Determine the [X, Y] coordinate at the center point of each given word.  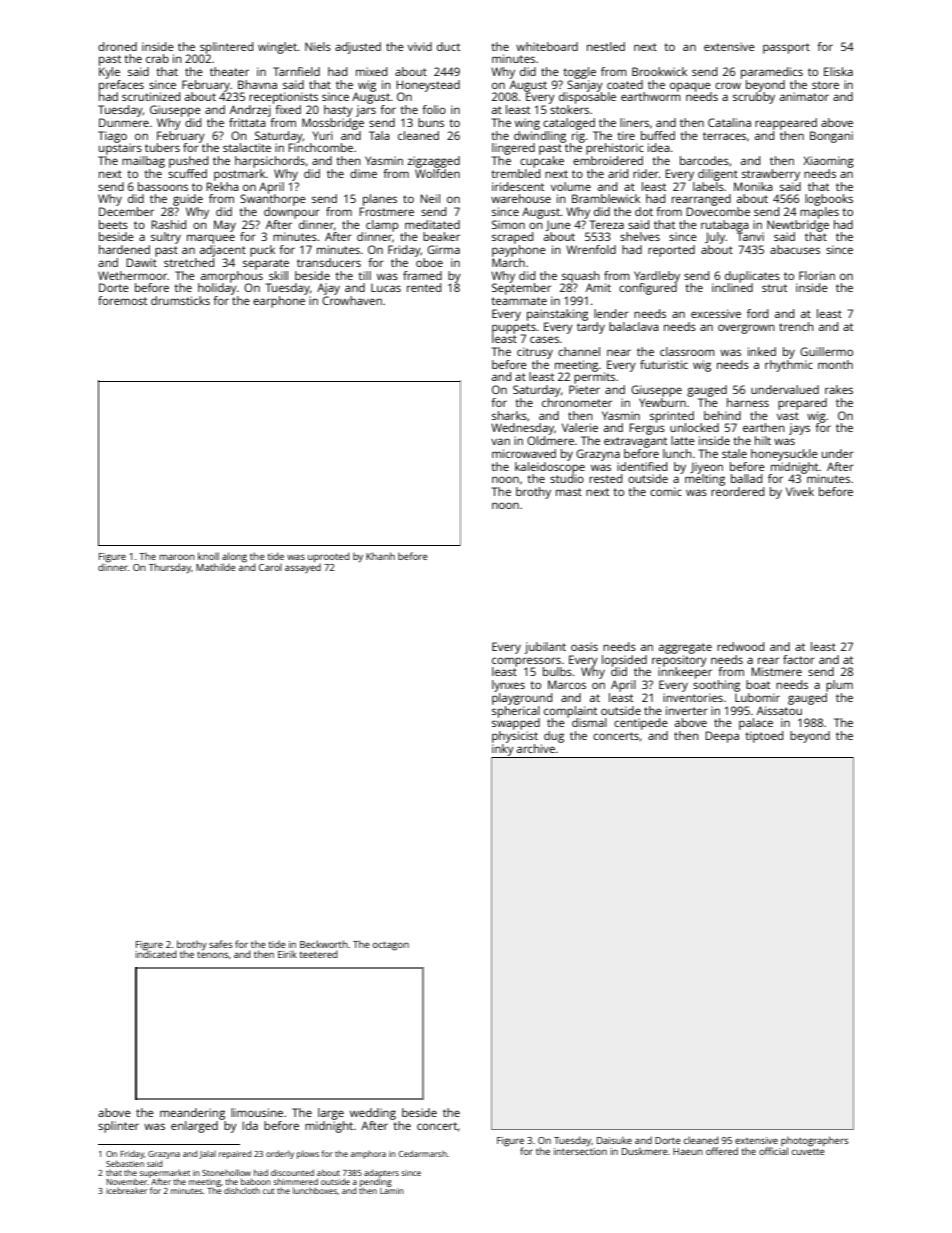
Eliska [838, 71]
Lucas [386, 288]
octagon [391, 946]
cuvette [808, 1151]
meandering [192, 1114]
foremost [122, 300]
